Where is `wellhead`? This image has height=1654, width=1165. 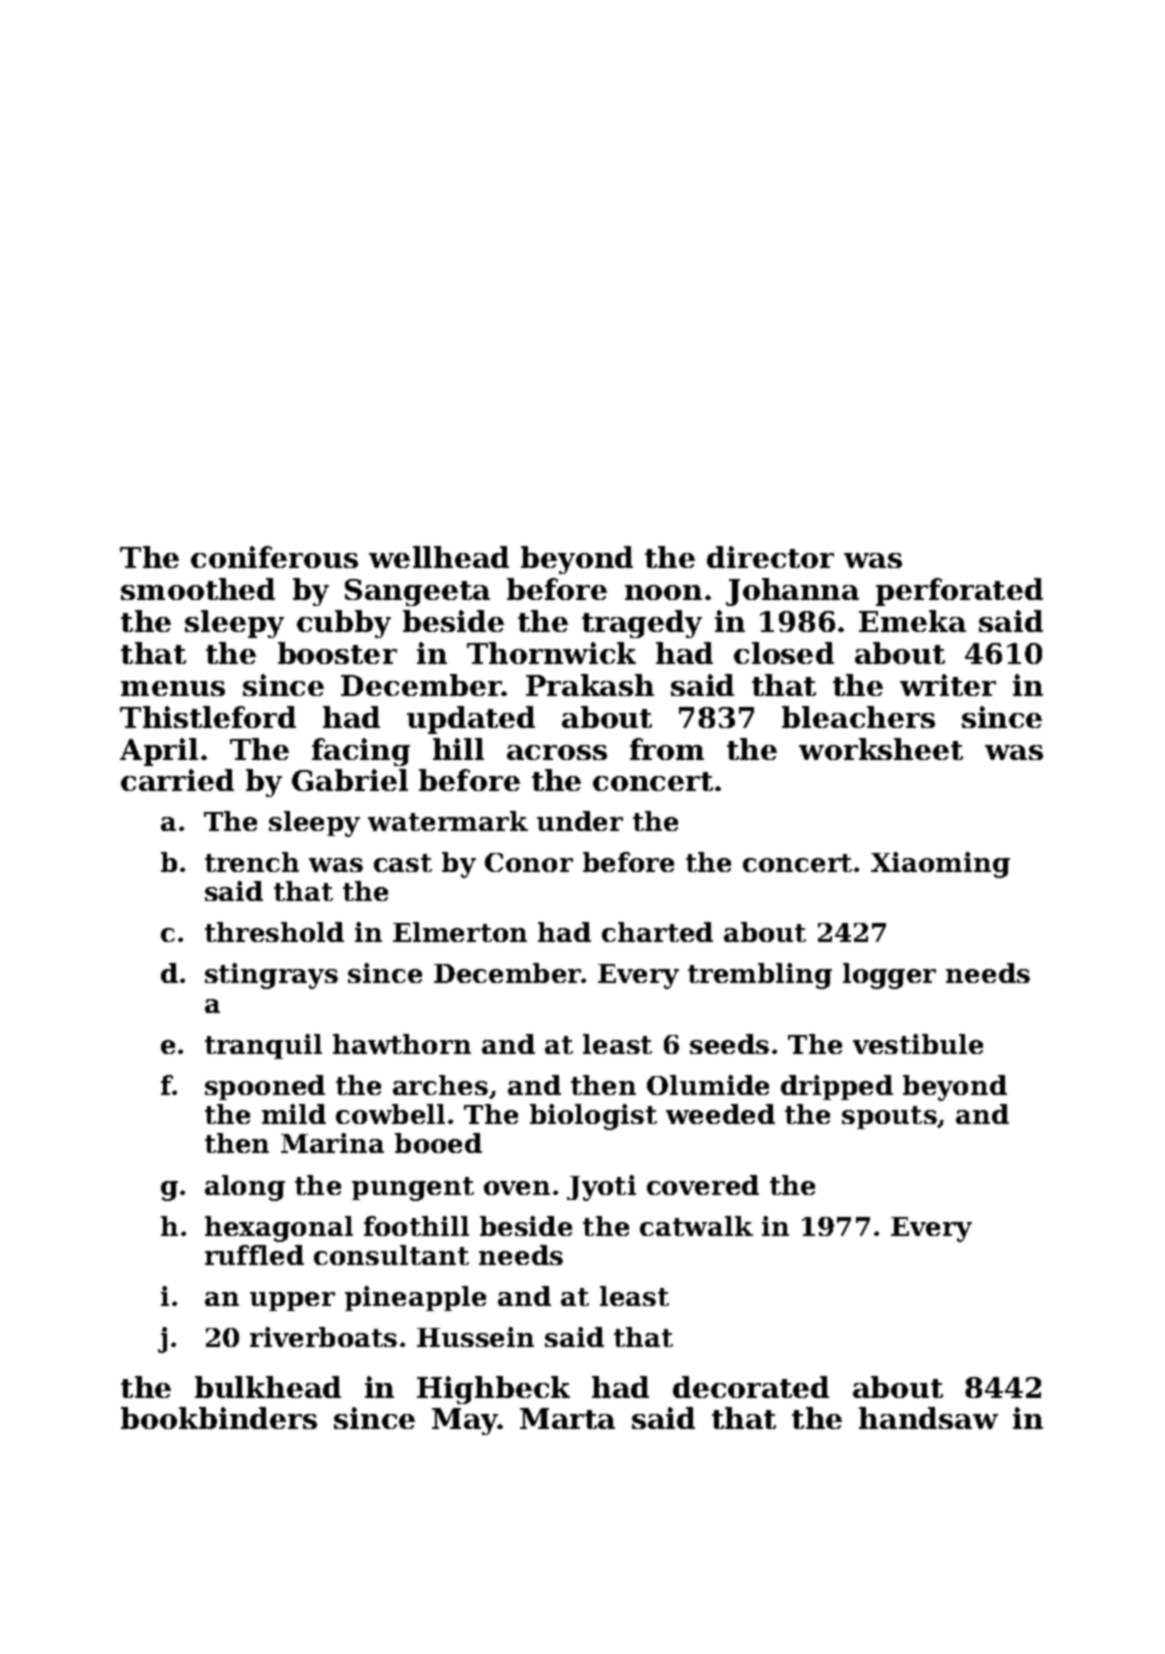
wellhead is located at coordinates (439, 557).
